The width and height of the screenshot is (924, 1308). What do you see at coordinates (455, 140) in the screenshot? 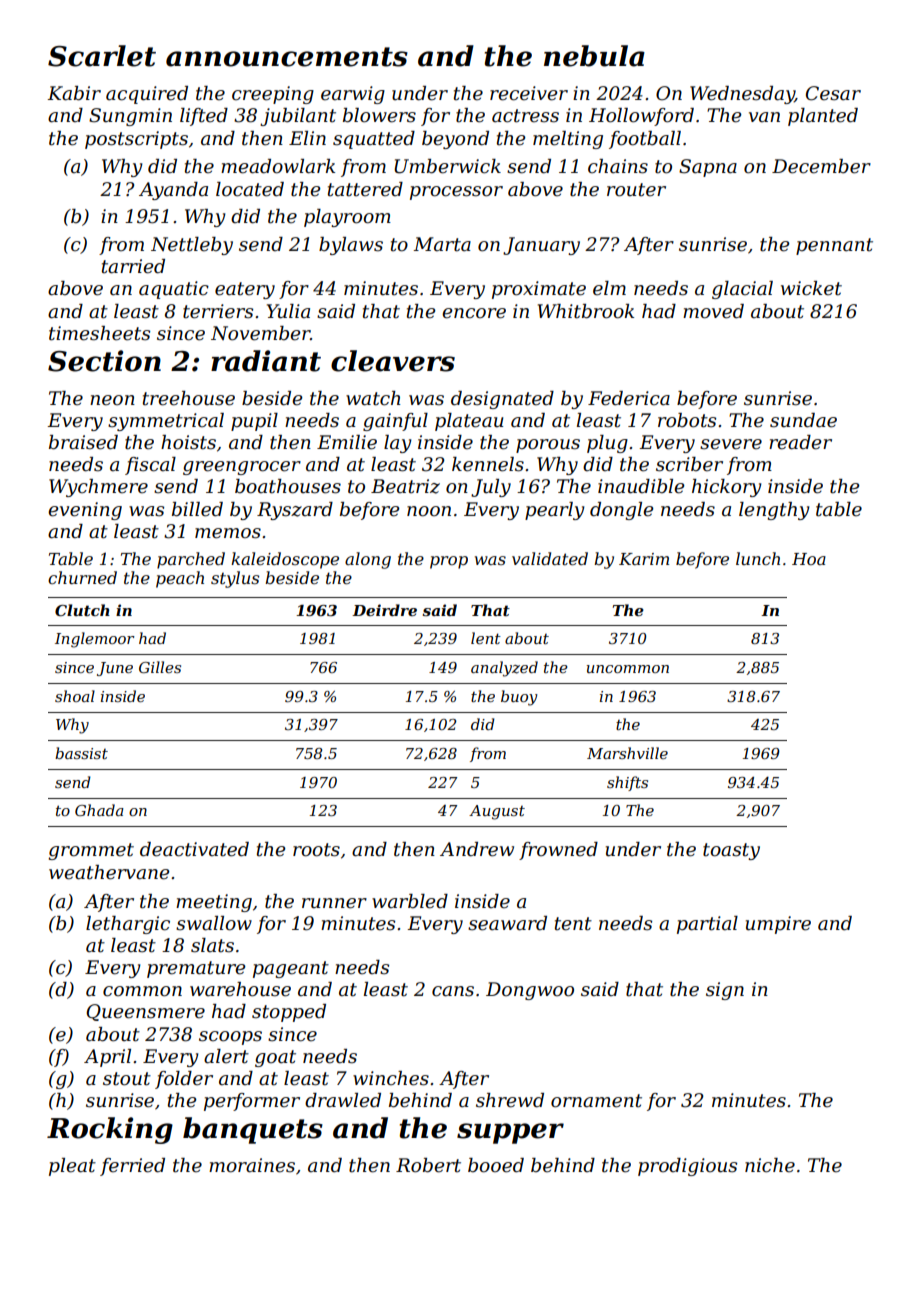
I see `beyond` at bounding box center [455, 140].
